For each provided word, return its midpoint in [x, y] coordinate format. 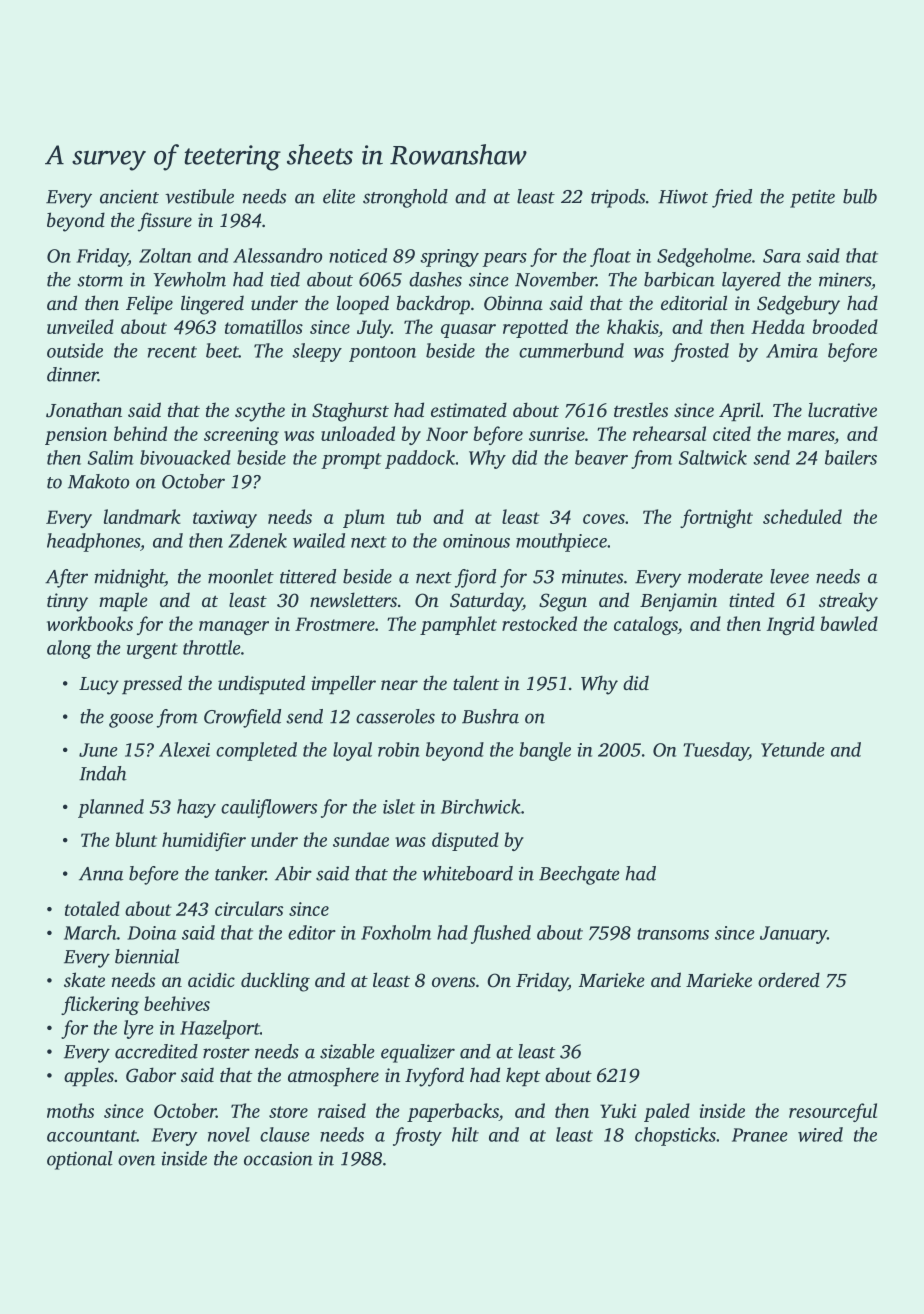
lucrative [842, 409]
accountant [92, 1136]
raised [342, 1110]
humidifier [204, 841]
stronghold [405, 198]
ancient [129, 197]
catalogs [646, 625]
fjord [475, 578]
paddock [420, 459]
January [793, 935]
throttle [211, 647]
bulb [860, 196]
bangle [545, 751]
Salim [111, 457]
